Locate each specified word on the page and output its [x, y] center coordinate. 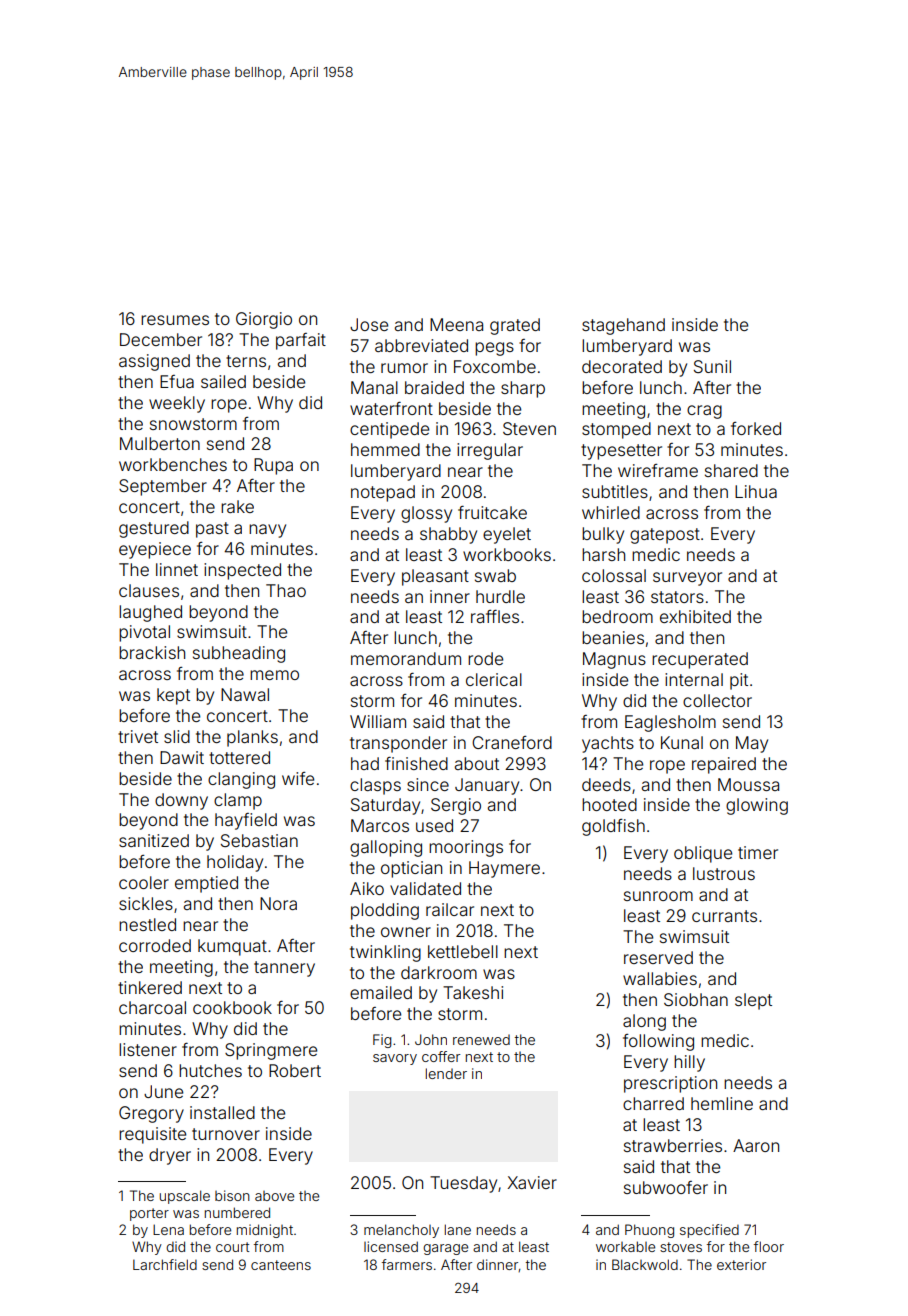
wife [298, 778]
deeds [606, 784]
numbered [237, 1212]
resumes [175, 320]
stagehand [623, 326]
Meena [456, 324]
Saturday [385, 806]
